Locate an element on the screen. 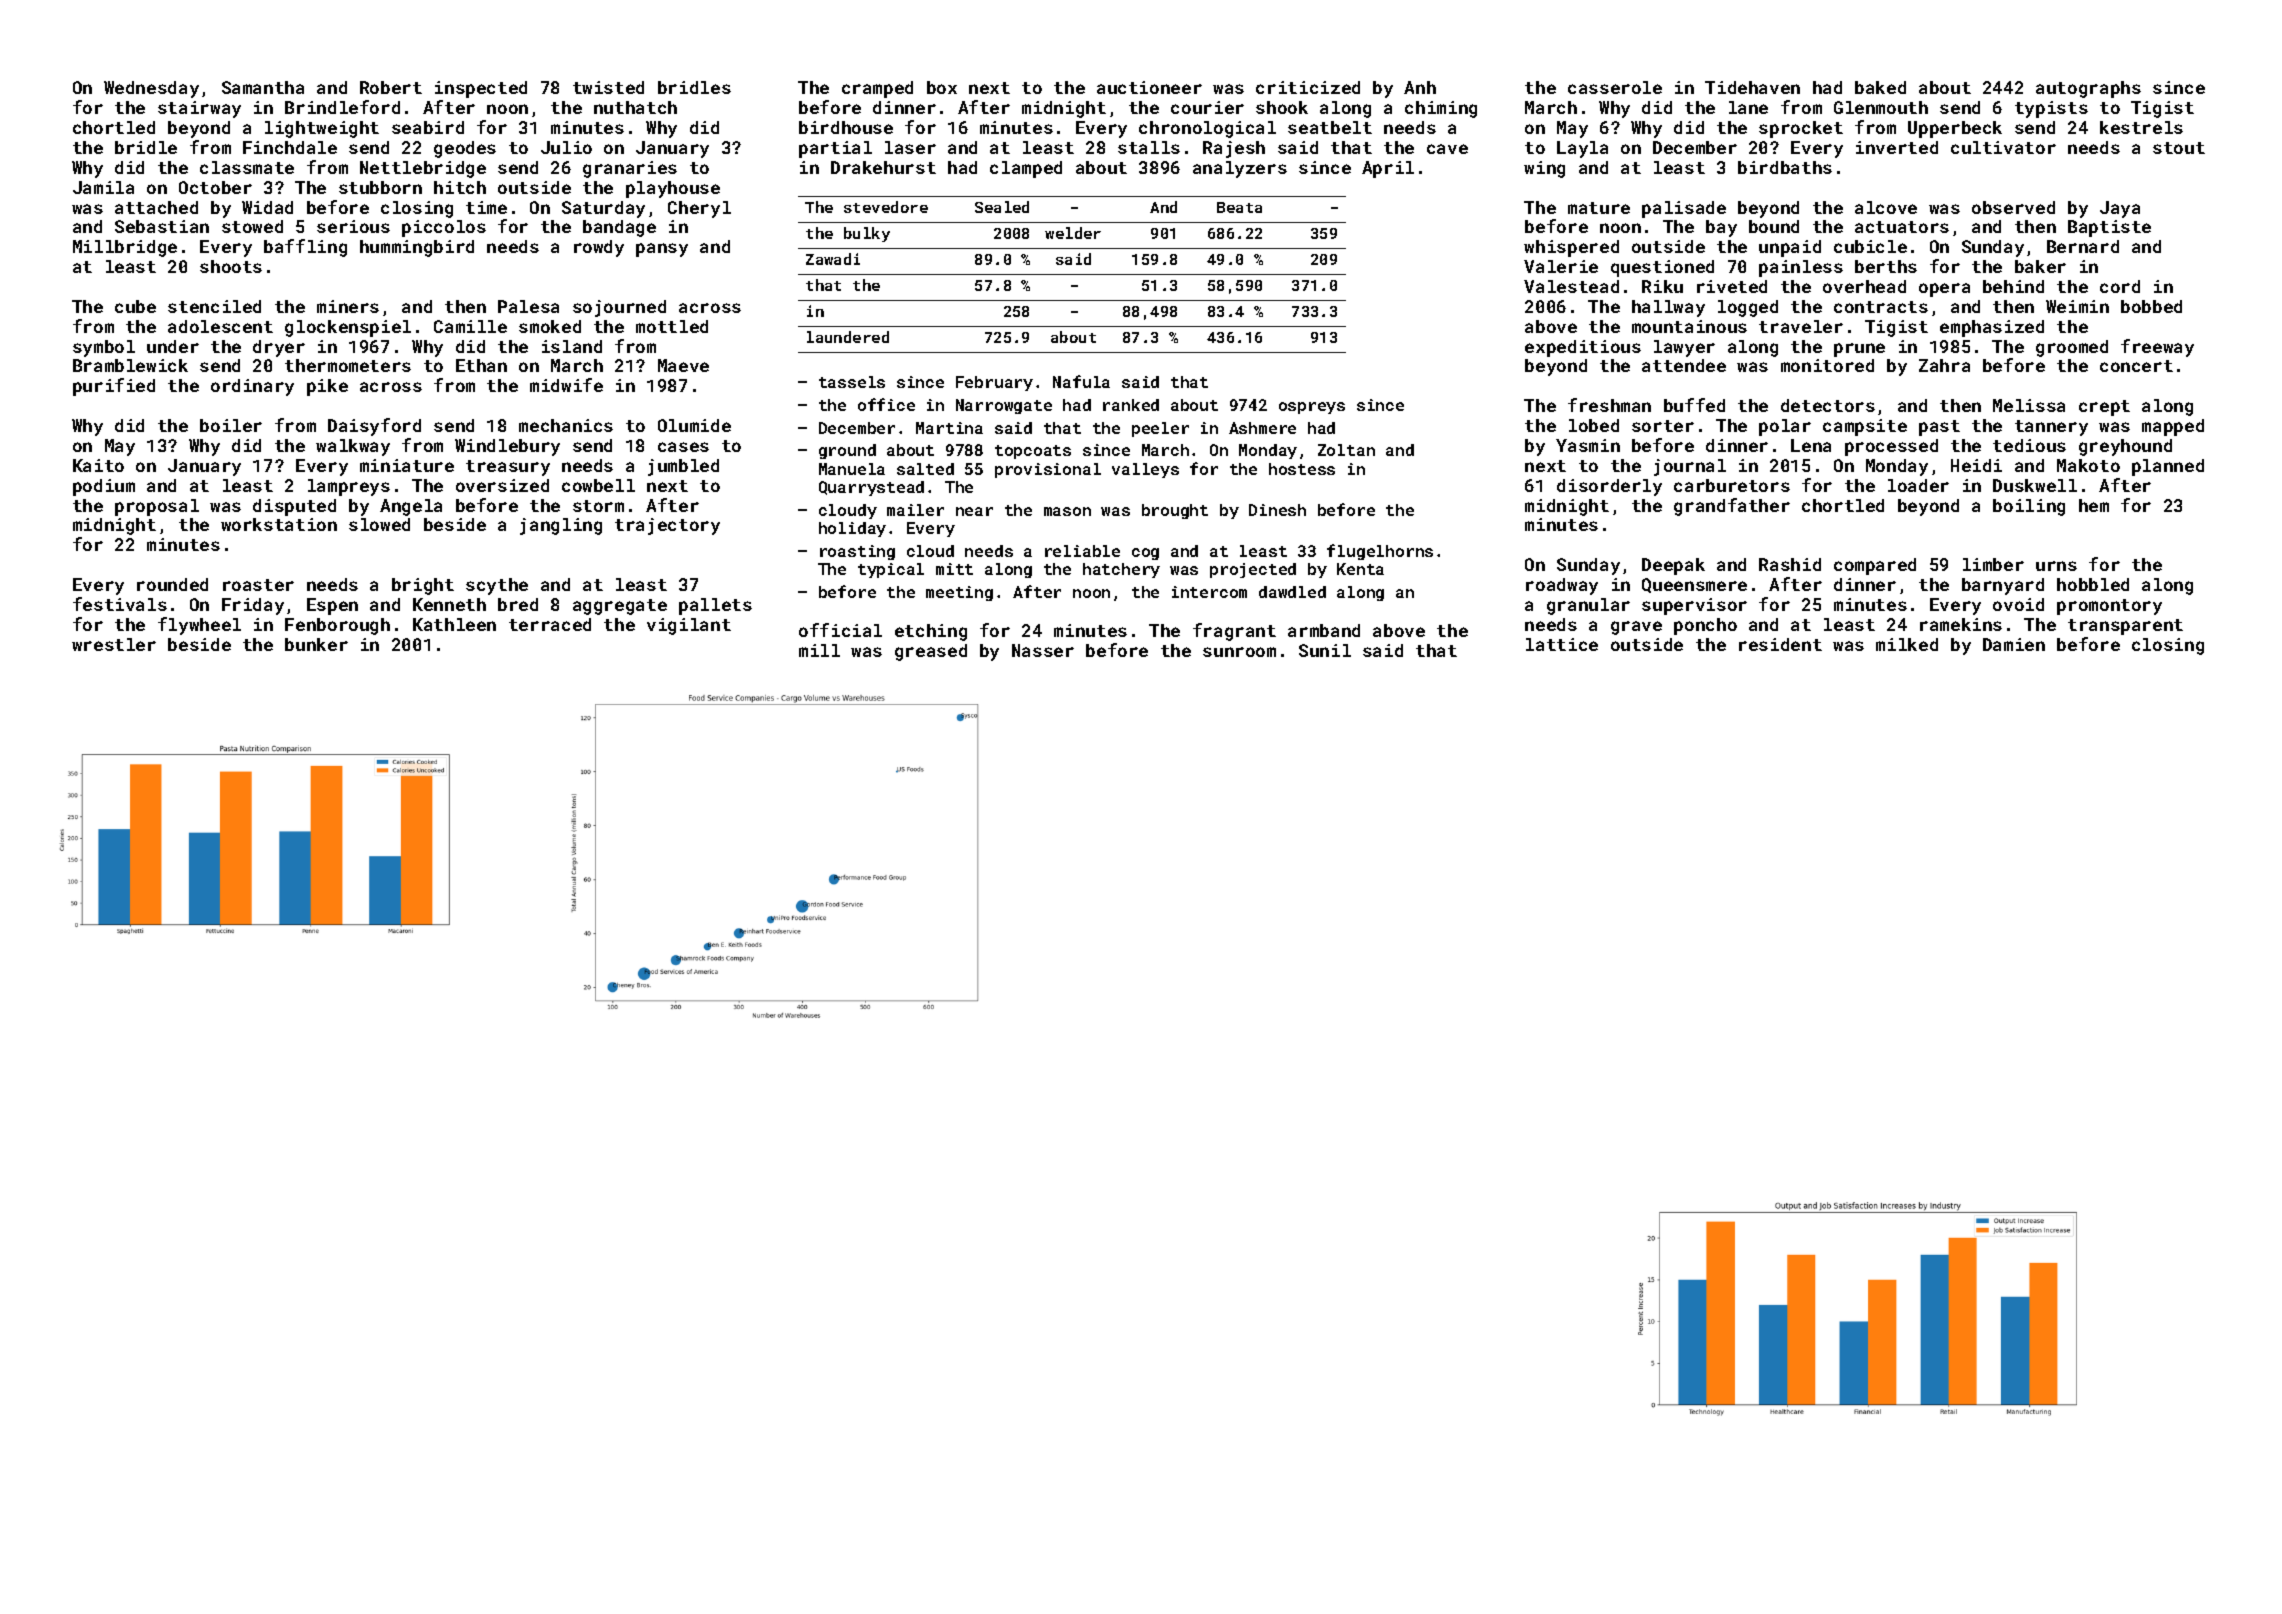 The width and height of the screenshot is (2282, 1614). box is located at coordinates (942, 87).
